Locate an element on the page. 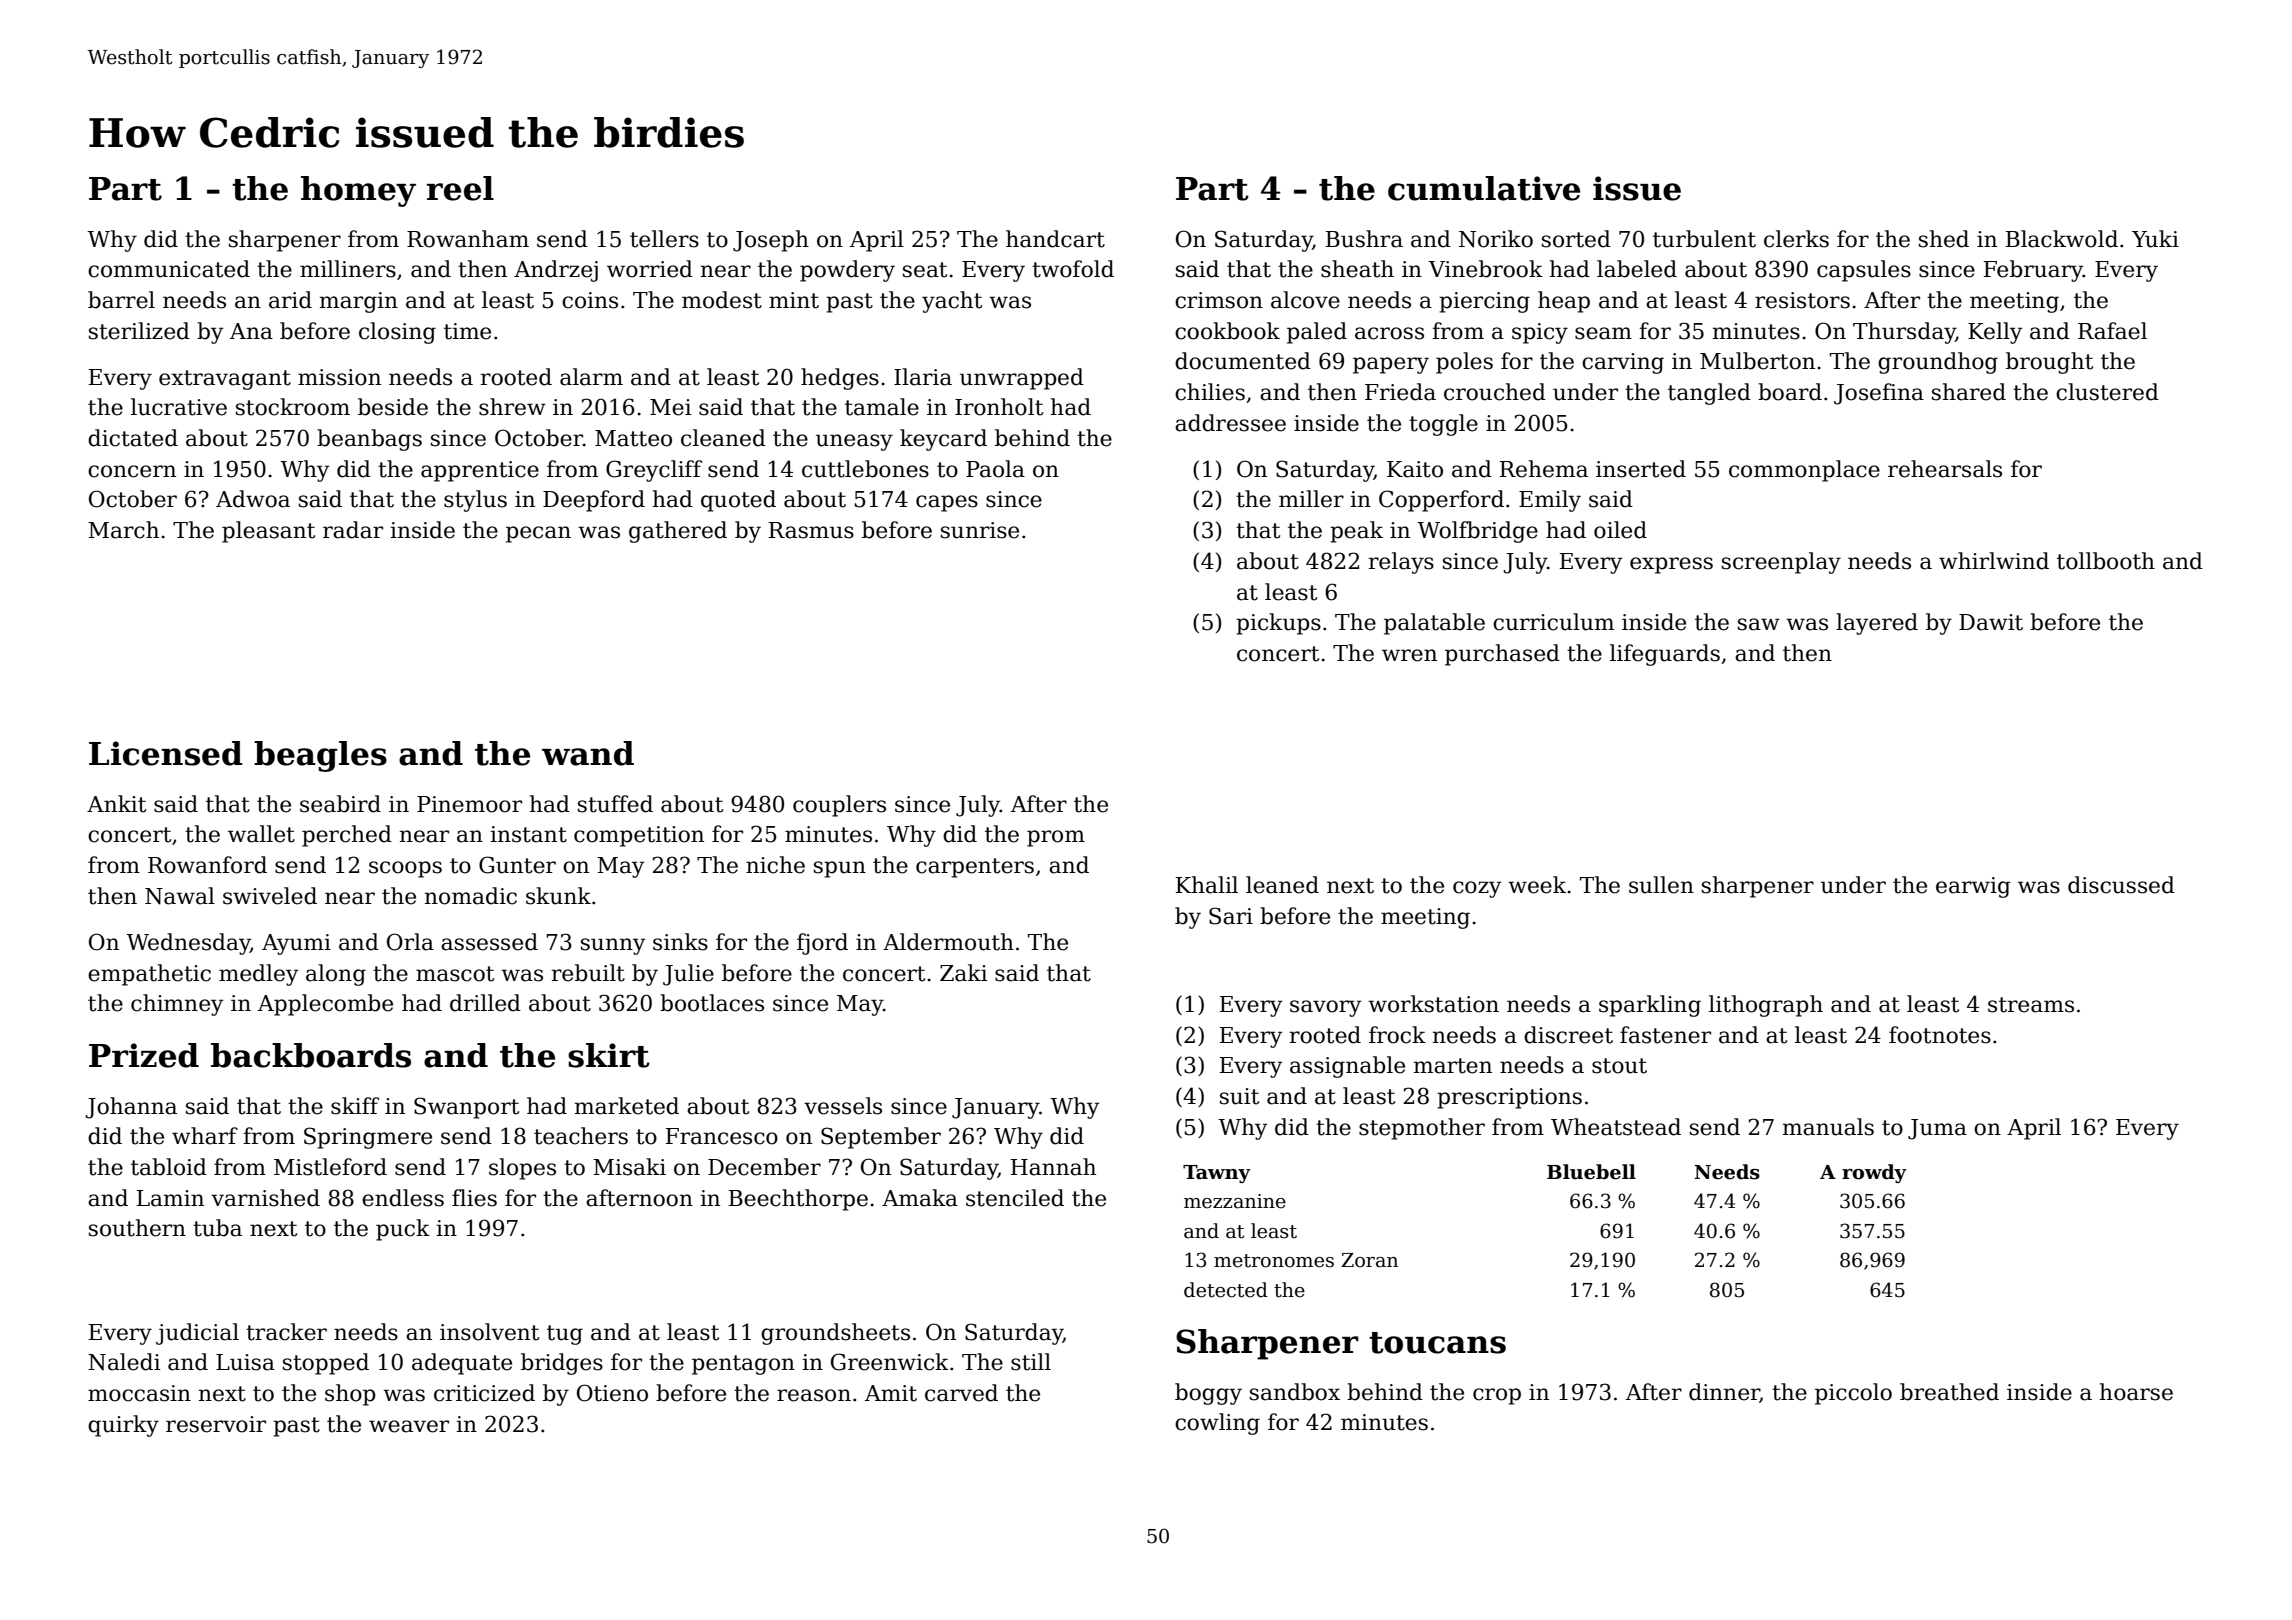  homey is located at coordinates (358, 191).
